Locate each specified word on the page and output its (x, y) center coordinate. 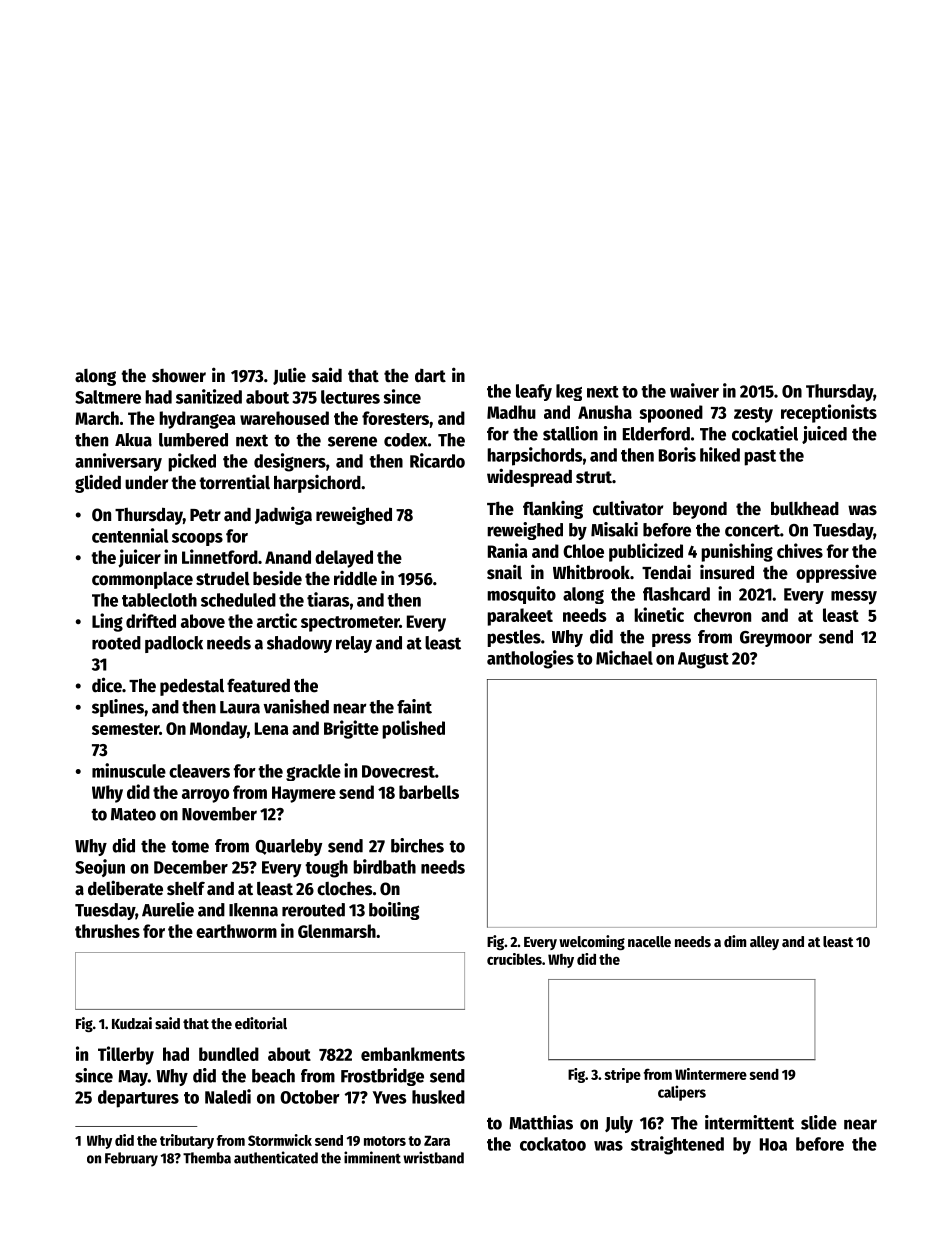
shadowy (299, 644)
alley (764, 943)
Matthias (541, 1122)
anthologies (530, 659)
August (703, 660)
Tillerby (126, 1055)
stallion (570, 433)
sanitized (209, 396)
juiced (824, 435)
